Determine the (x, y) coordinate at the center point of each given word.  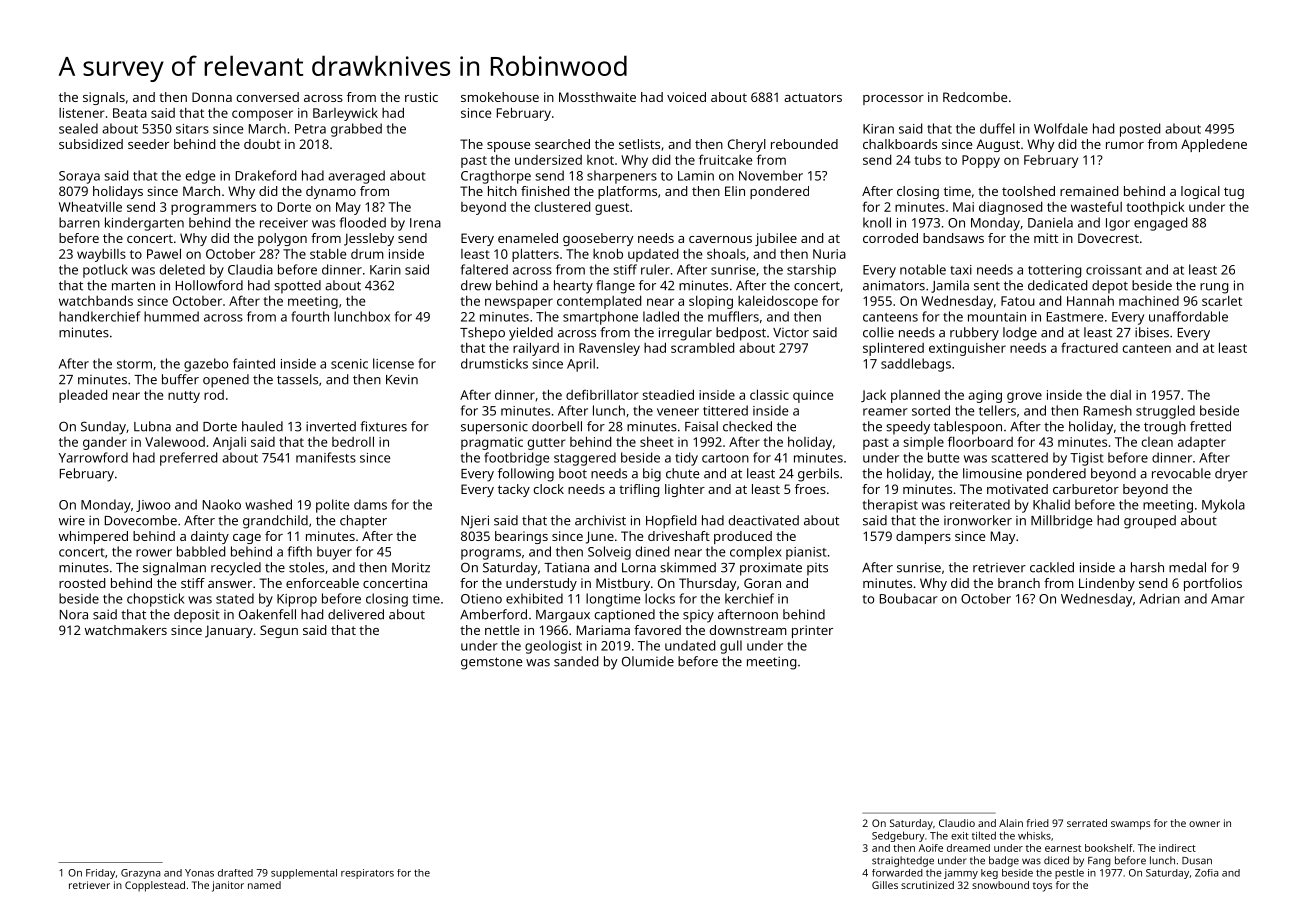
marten (133, 286)
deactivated (764, 520)
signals (104, 98)
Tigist (1086, 459)
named (264, 885)
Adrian (1160, 598)
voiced (686, 97)
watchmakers (126, 630)
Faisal (701, 426)
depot (1110, 287)
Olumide (648, 661)
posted (1140, 130)
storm (134, 364)
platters (535, 255)
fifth (300, 551)
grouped (1150, 522)
